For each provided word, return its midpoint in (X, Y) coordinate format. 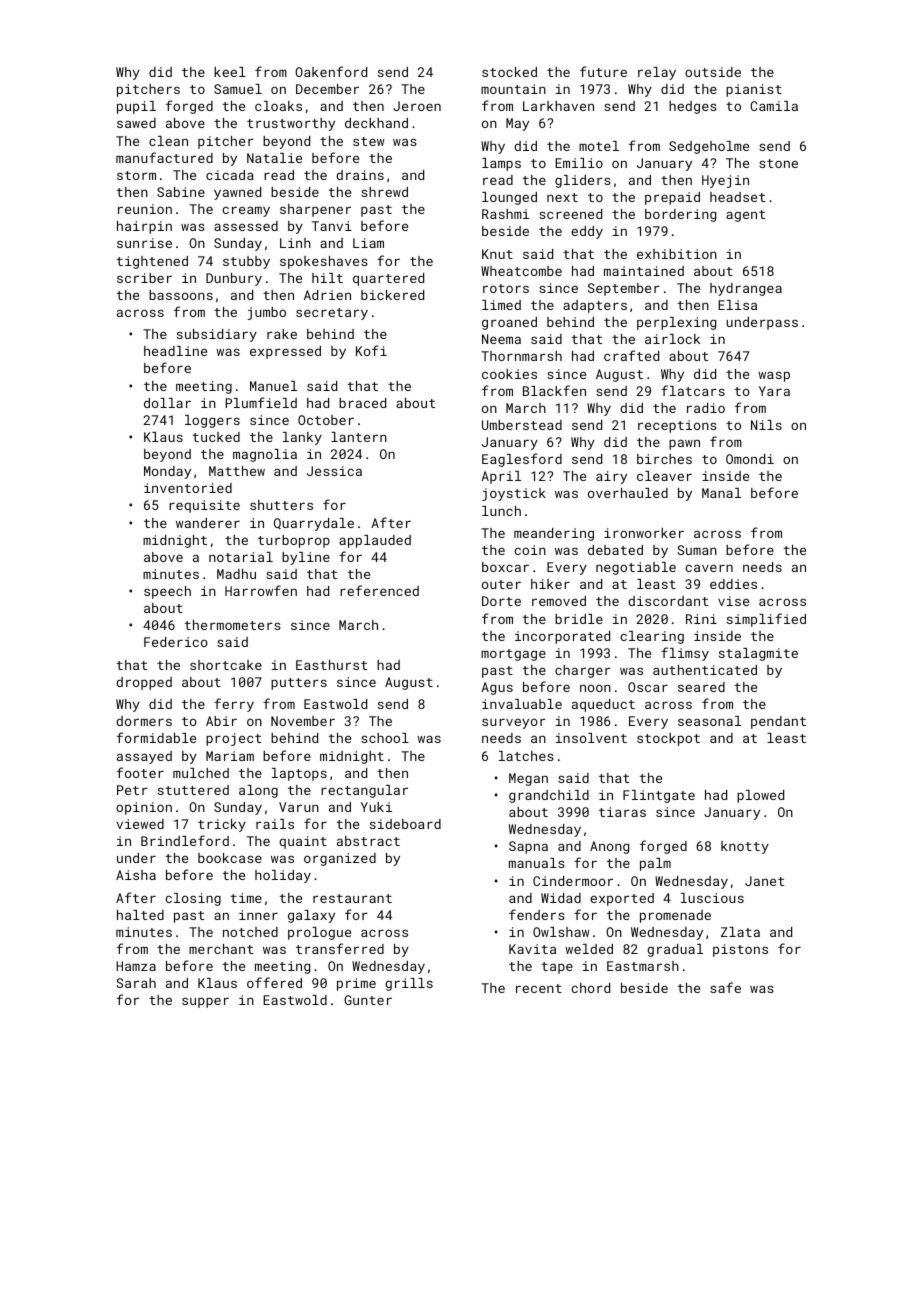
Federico (176, 642)
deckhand (376, 123)
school (385, 738)
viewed (140, 824)
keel (230, 72)
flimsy (685, 654)
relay (657, 73)
